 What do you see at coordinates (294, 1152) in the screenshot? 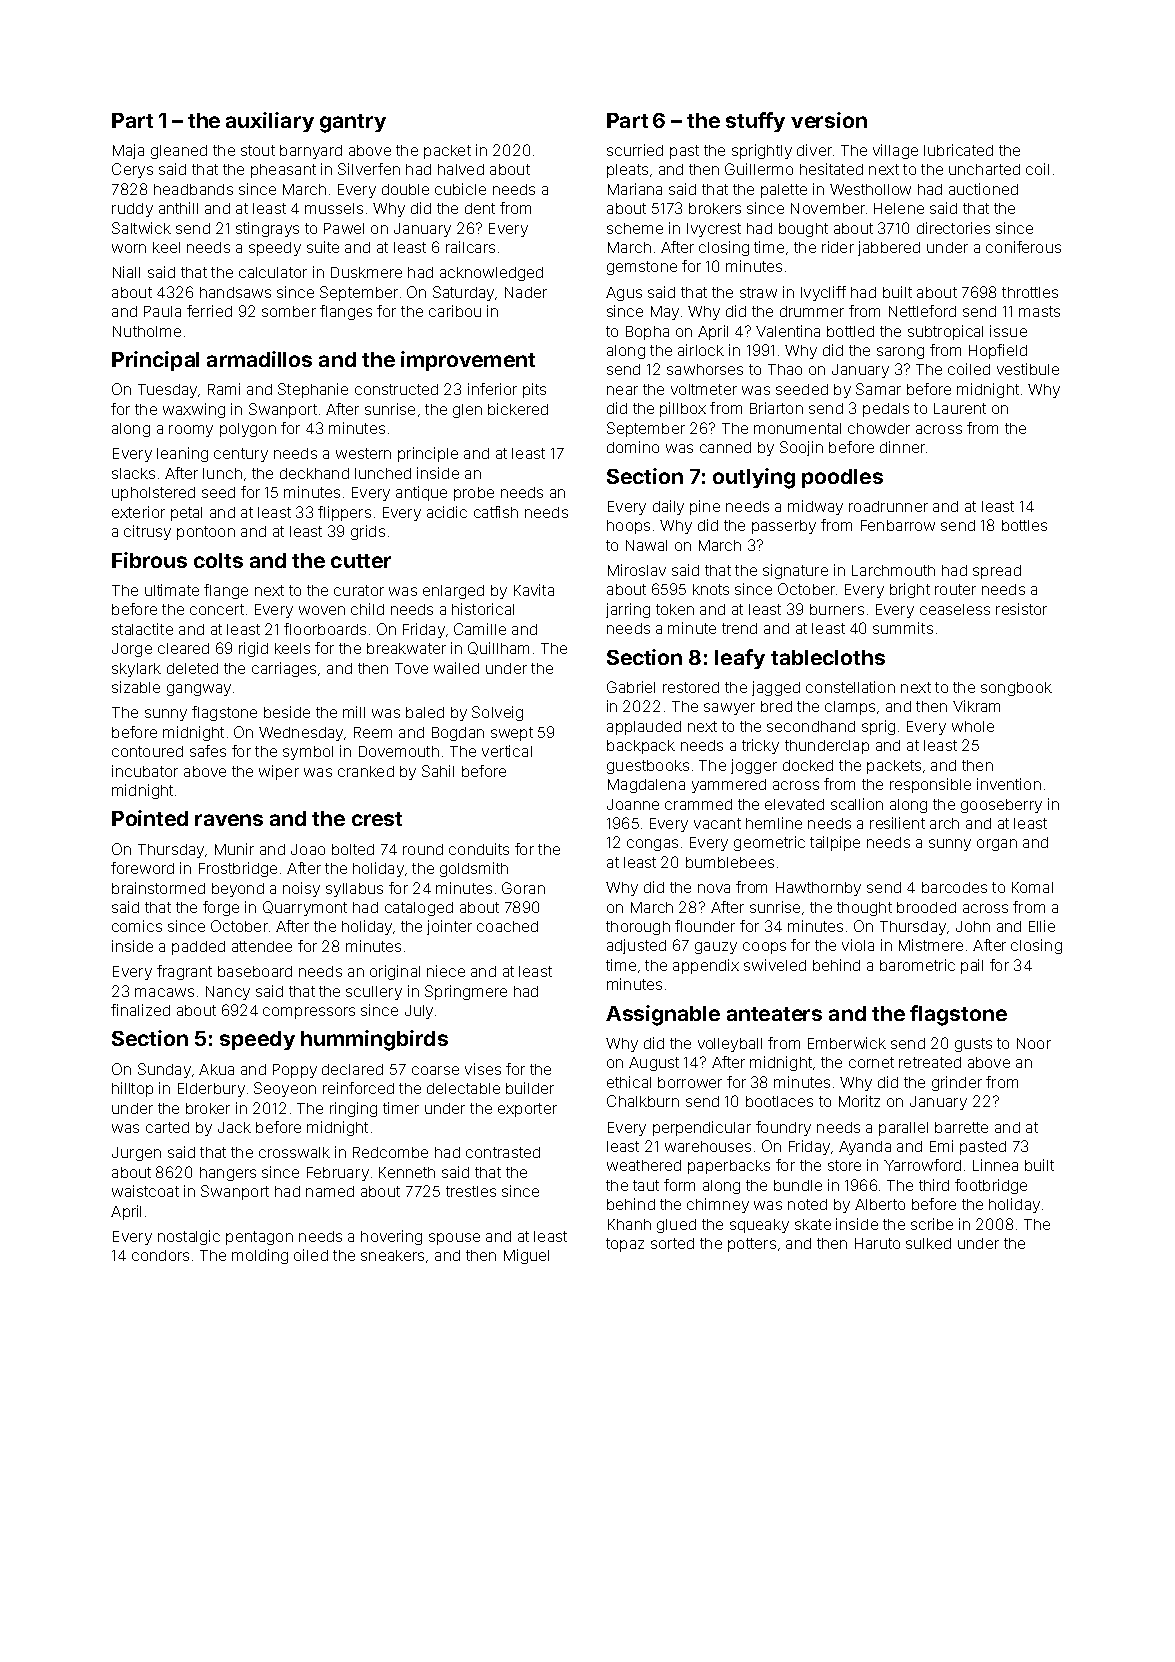
I see `crosswalk` at bounding box center [294, 1152].
